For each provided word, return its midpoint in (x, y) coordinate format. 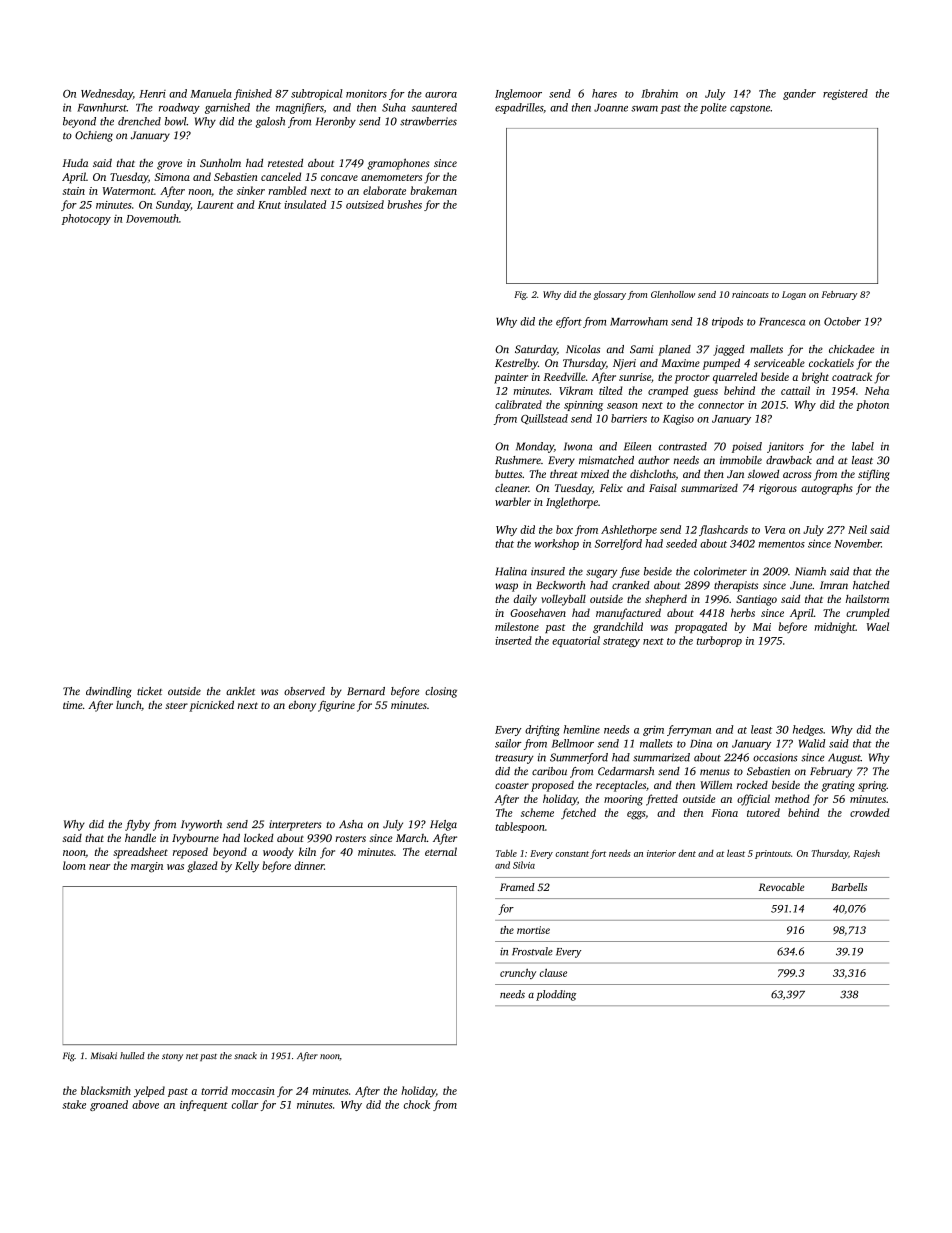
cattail (795, 390)
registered (845, 94)
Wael (878, 626)
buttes (508, 474)
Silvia (524, 865)
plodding (556, 995)
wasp (506, 587)
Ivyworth (201, 825)
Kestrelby (516, 364)
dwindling (109, 692)
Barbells (849, 887)
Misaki (104, 1055)
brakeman (433, 190)
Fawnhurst (102, 107)
